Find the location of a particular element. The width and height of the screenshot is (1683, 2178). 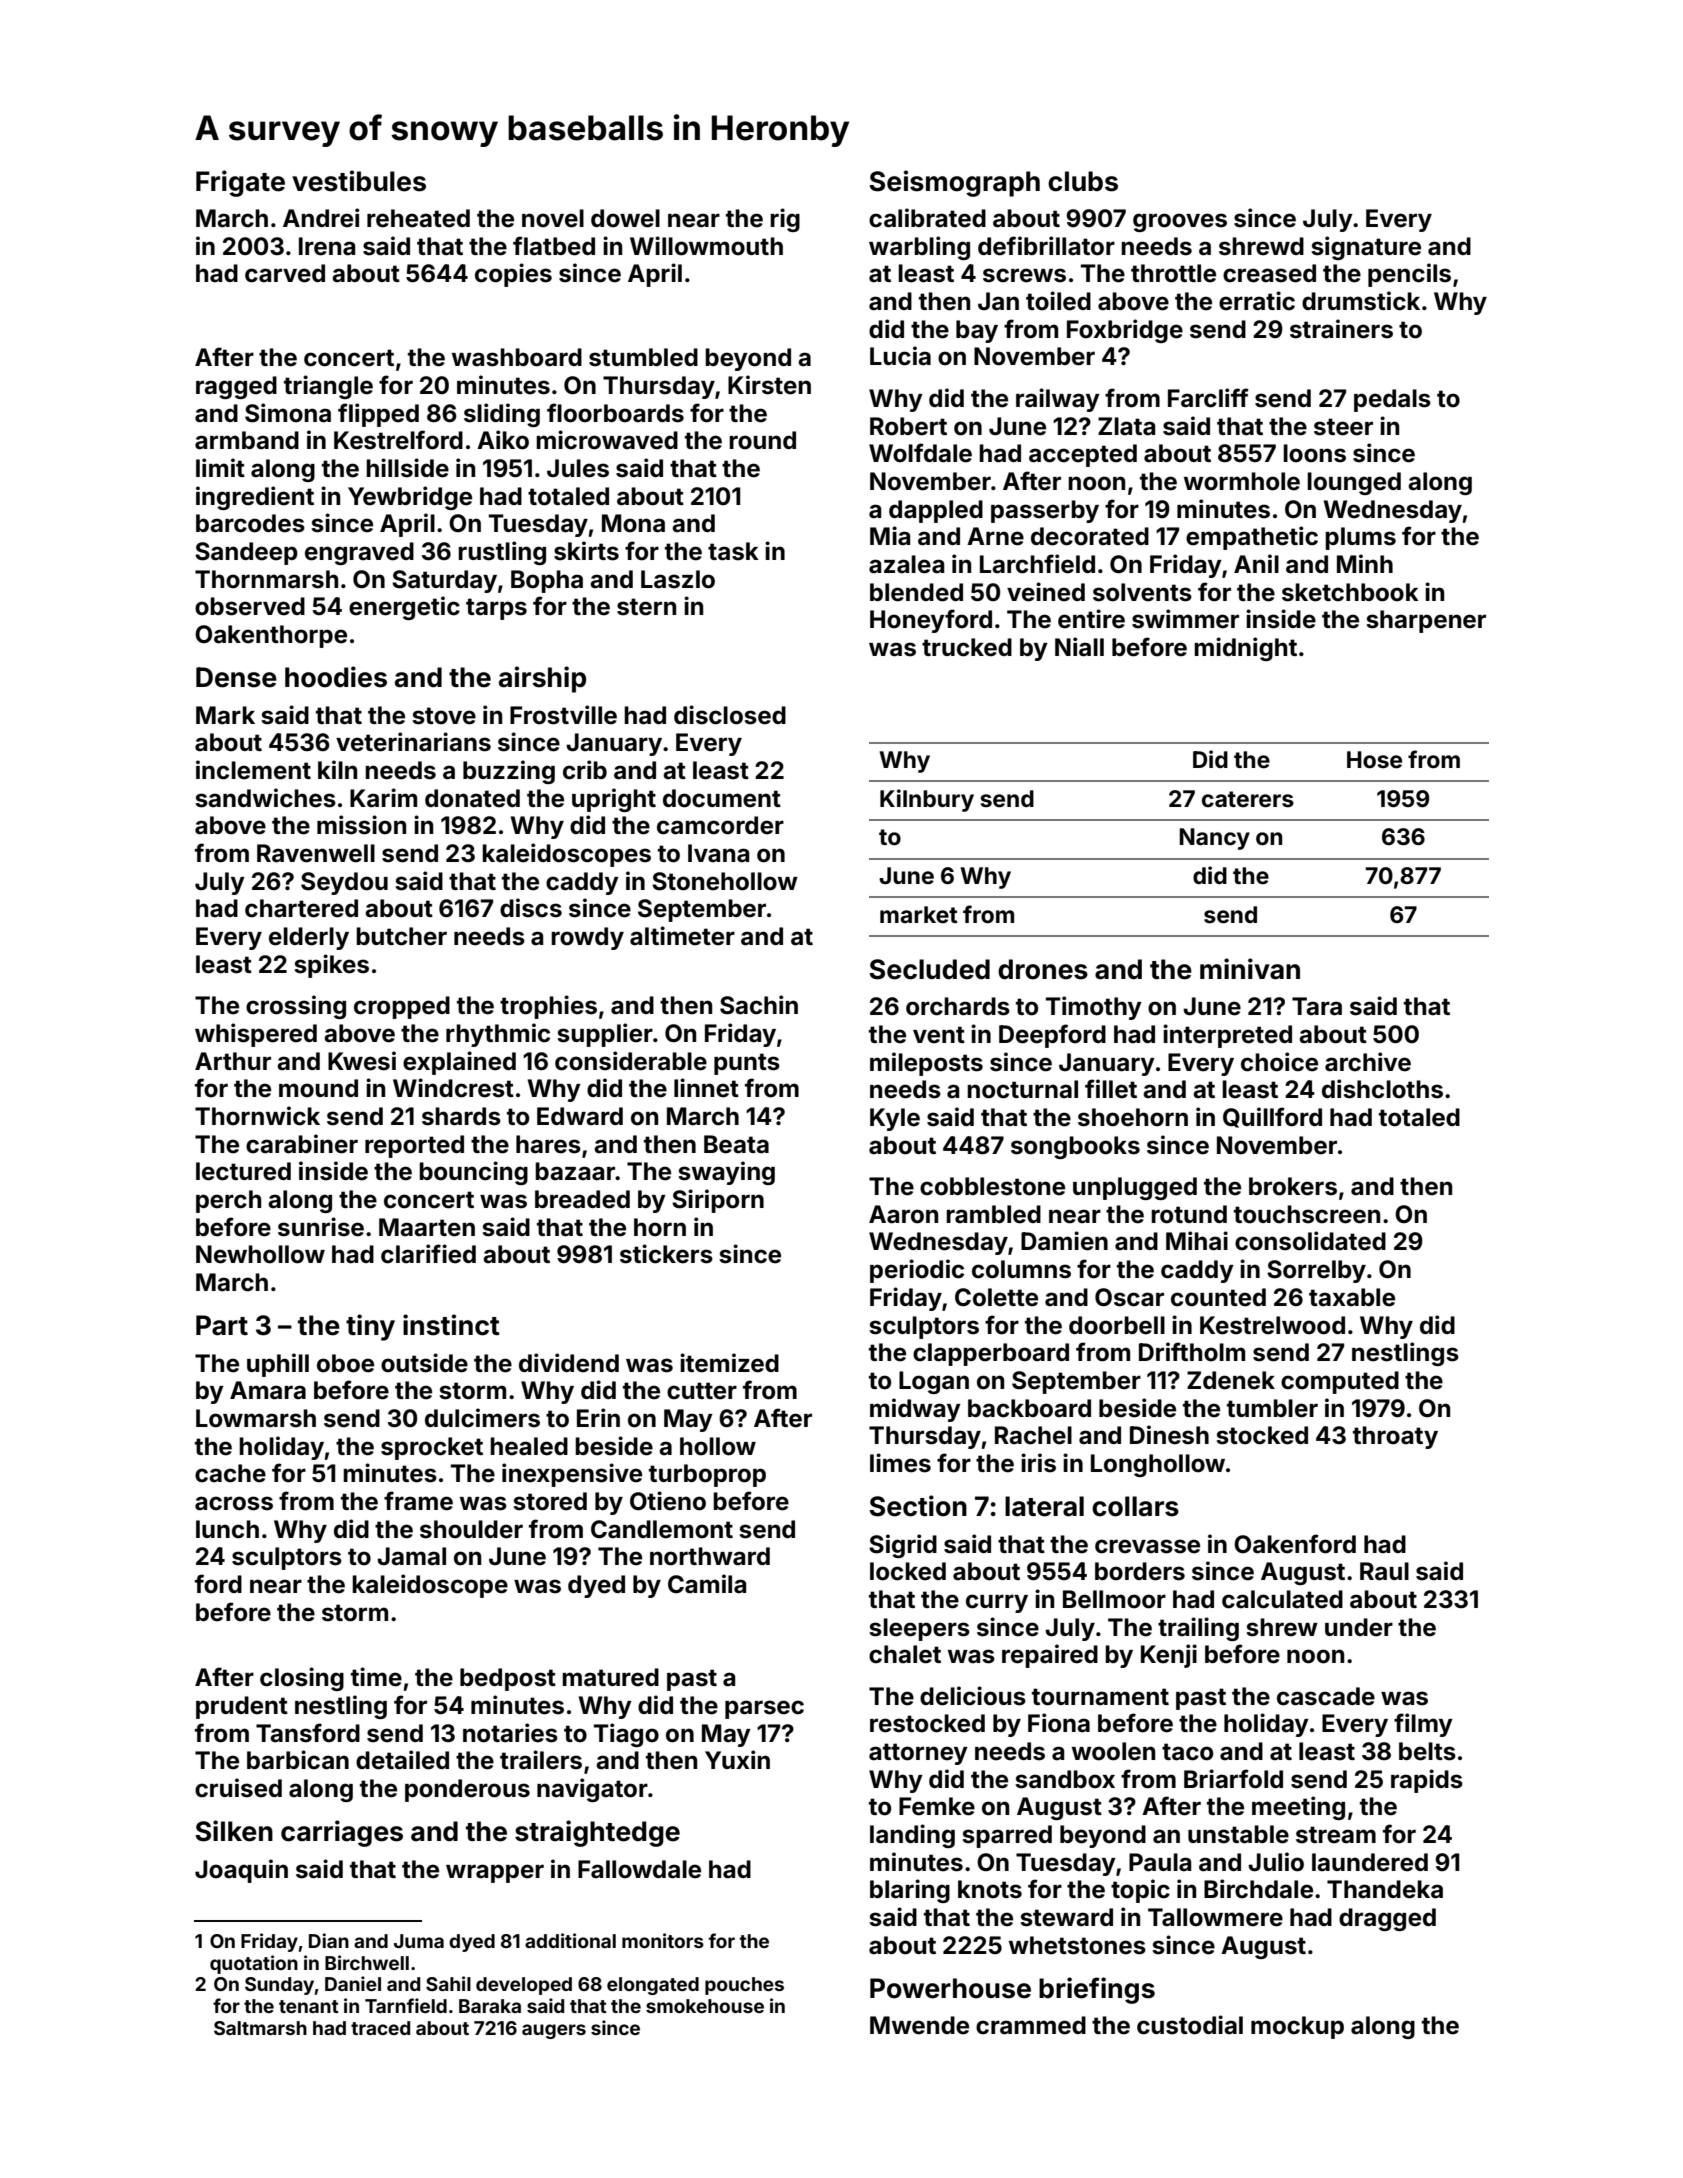

tiny is located at coordinates (370, 1327).
